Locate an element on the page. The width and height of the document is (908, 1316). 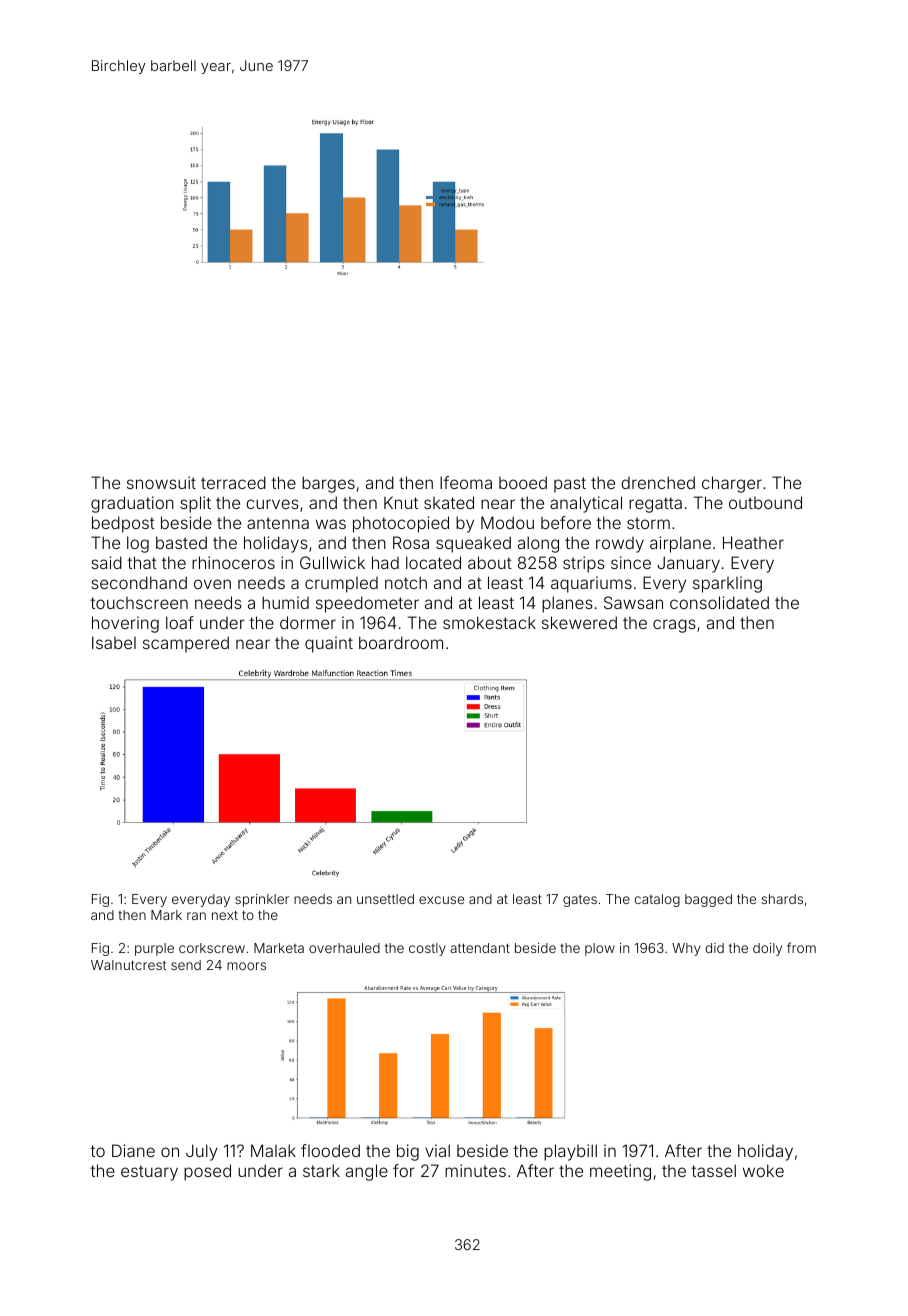
split is located at coordinates (195, 504).
